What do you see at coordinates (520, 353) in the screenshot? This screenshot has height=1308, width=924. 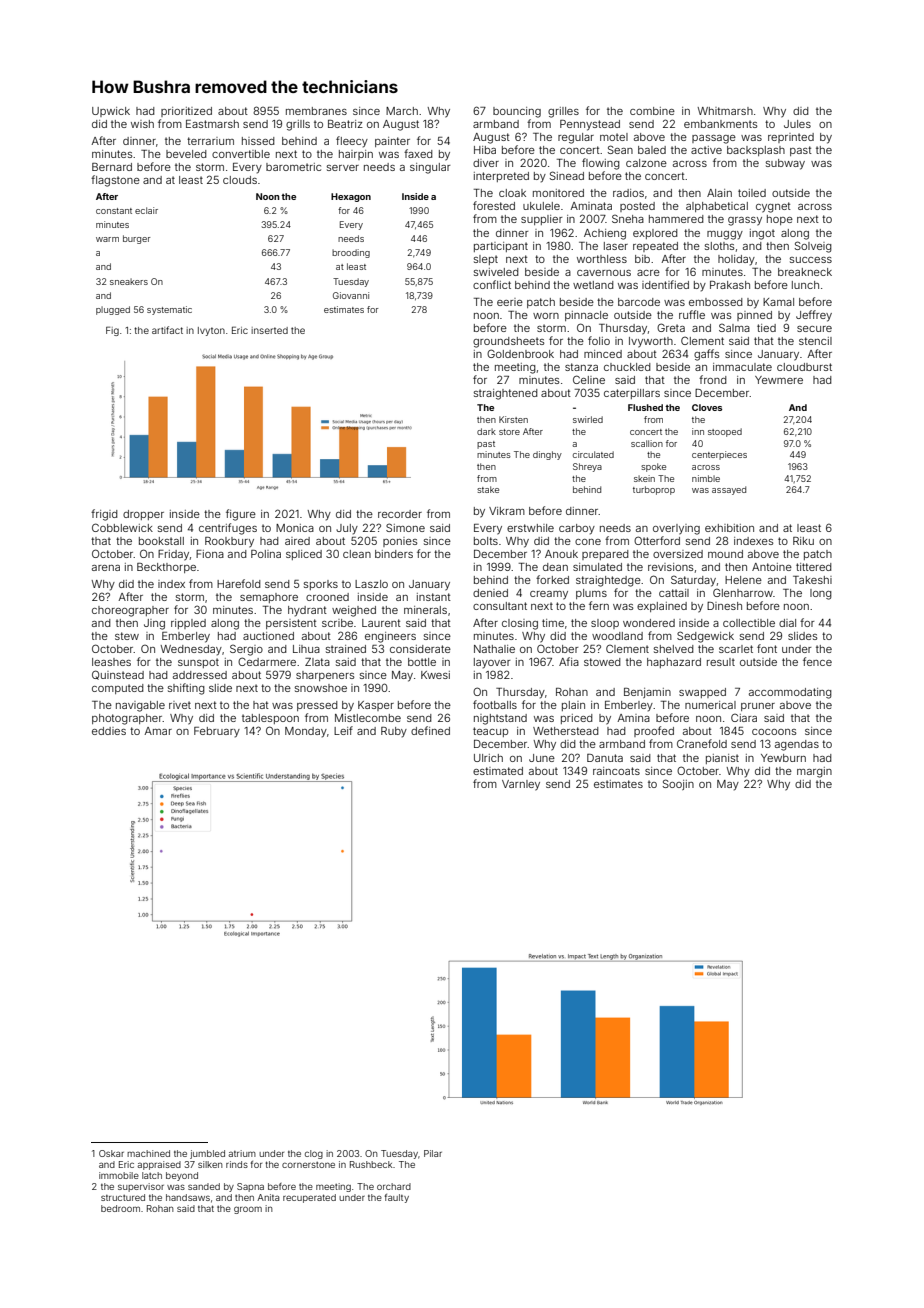 I see `Goldenbrook` at bounding box center [520, 353].
